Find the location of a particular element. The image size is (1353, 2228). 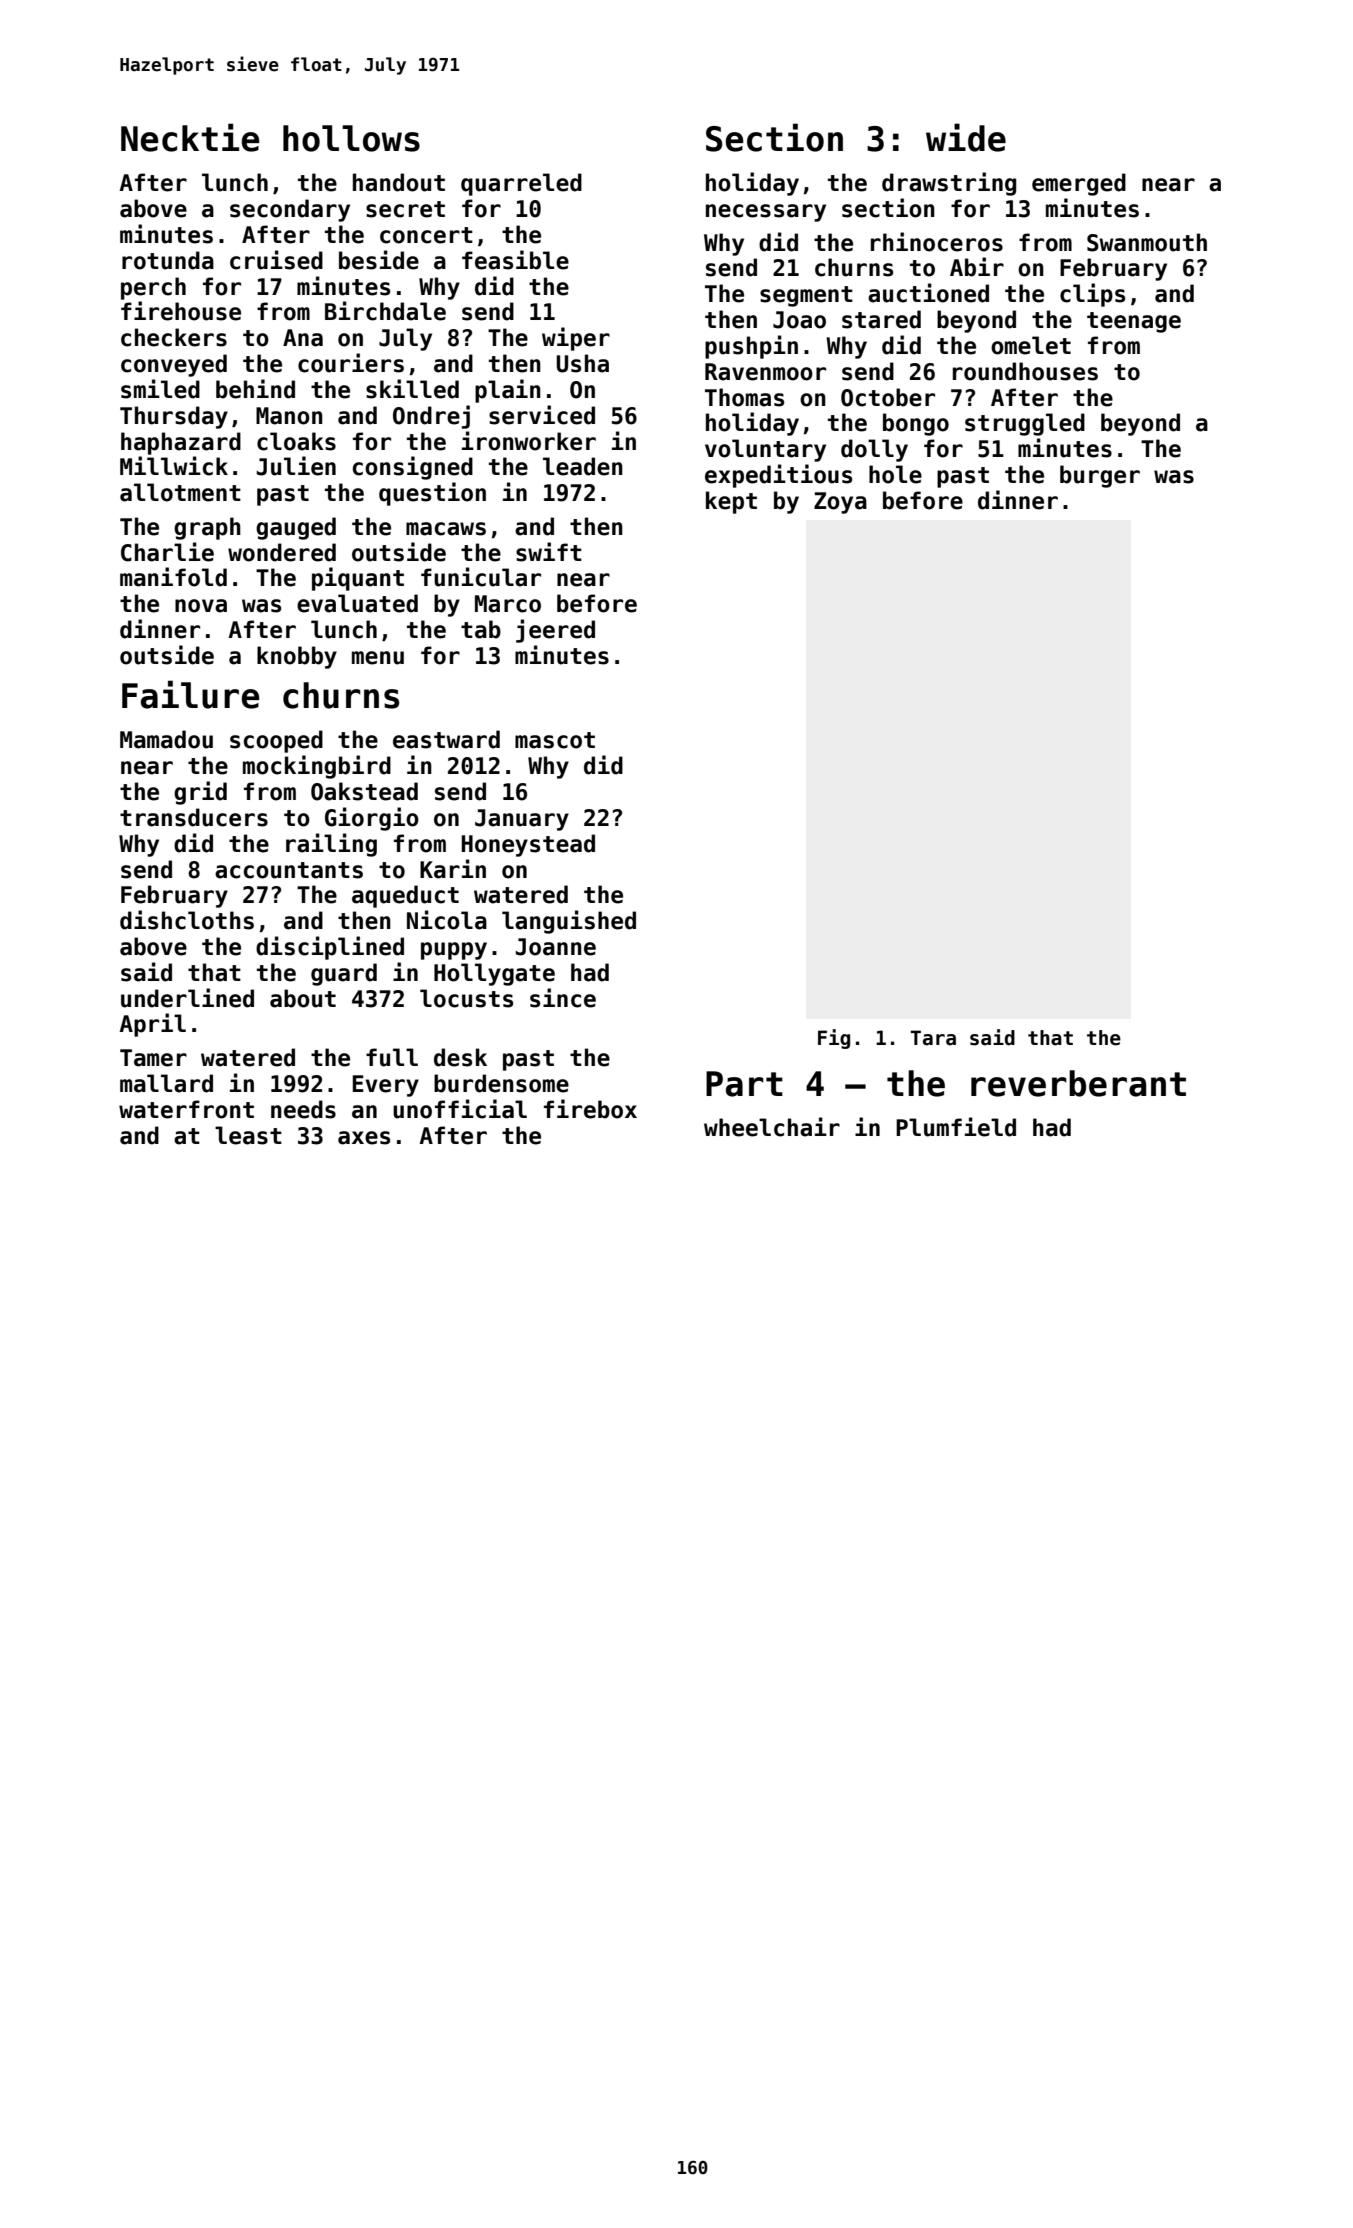

quarreled is located at coordinates (521, 184).
